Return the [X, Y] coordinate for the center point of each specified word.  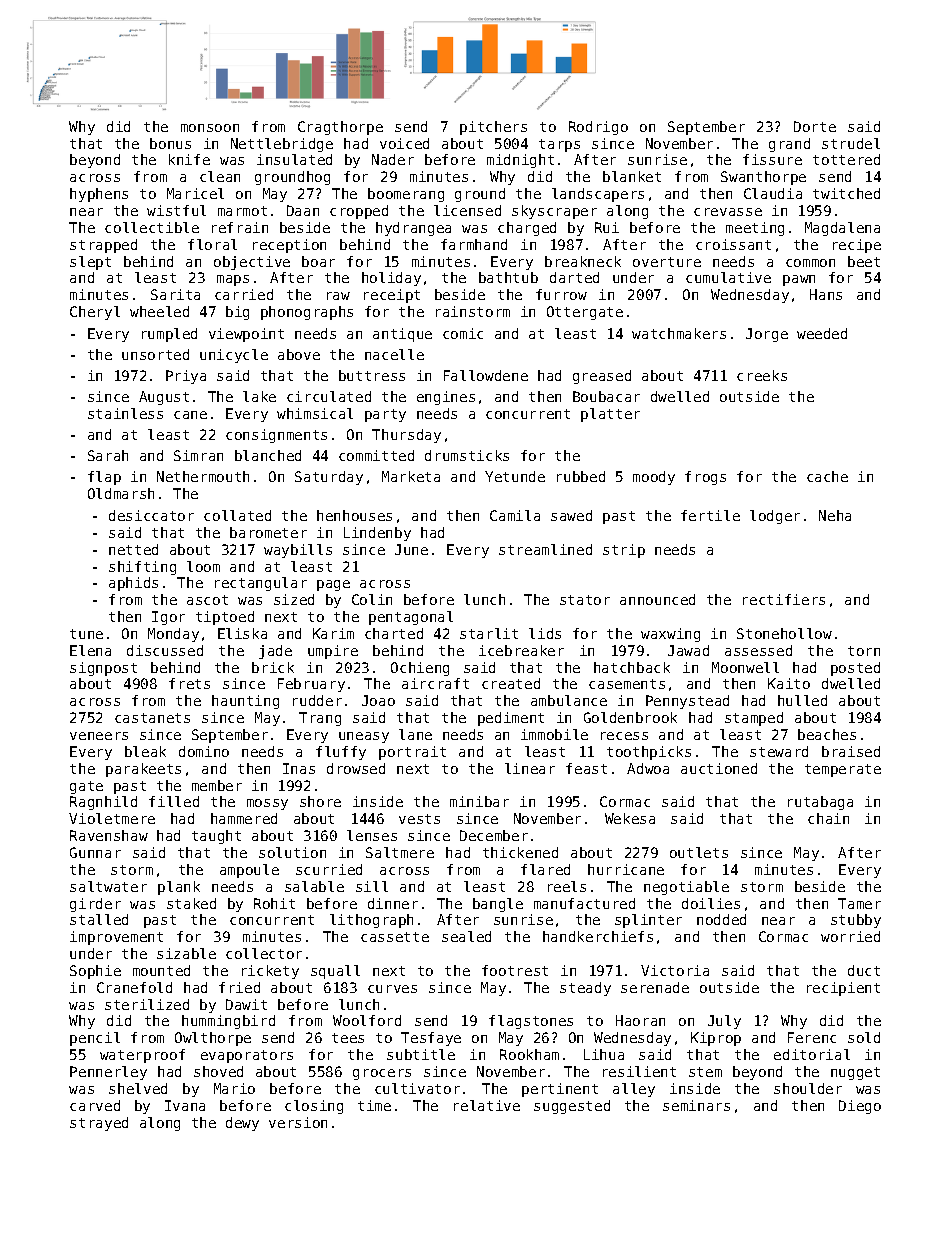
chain [828, 818]
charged [527, 229]
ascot [207, 600]
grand [789, 145]
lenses [372, 835]
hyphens [99, 195]
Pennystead [687, 702]
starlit [489, 633]
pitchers [493, 128]
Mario [234, 1088]
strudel [851, 143]
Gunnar [95, 852]
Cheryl [95, 313]
